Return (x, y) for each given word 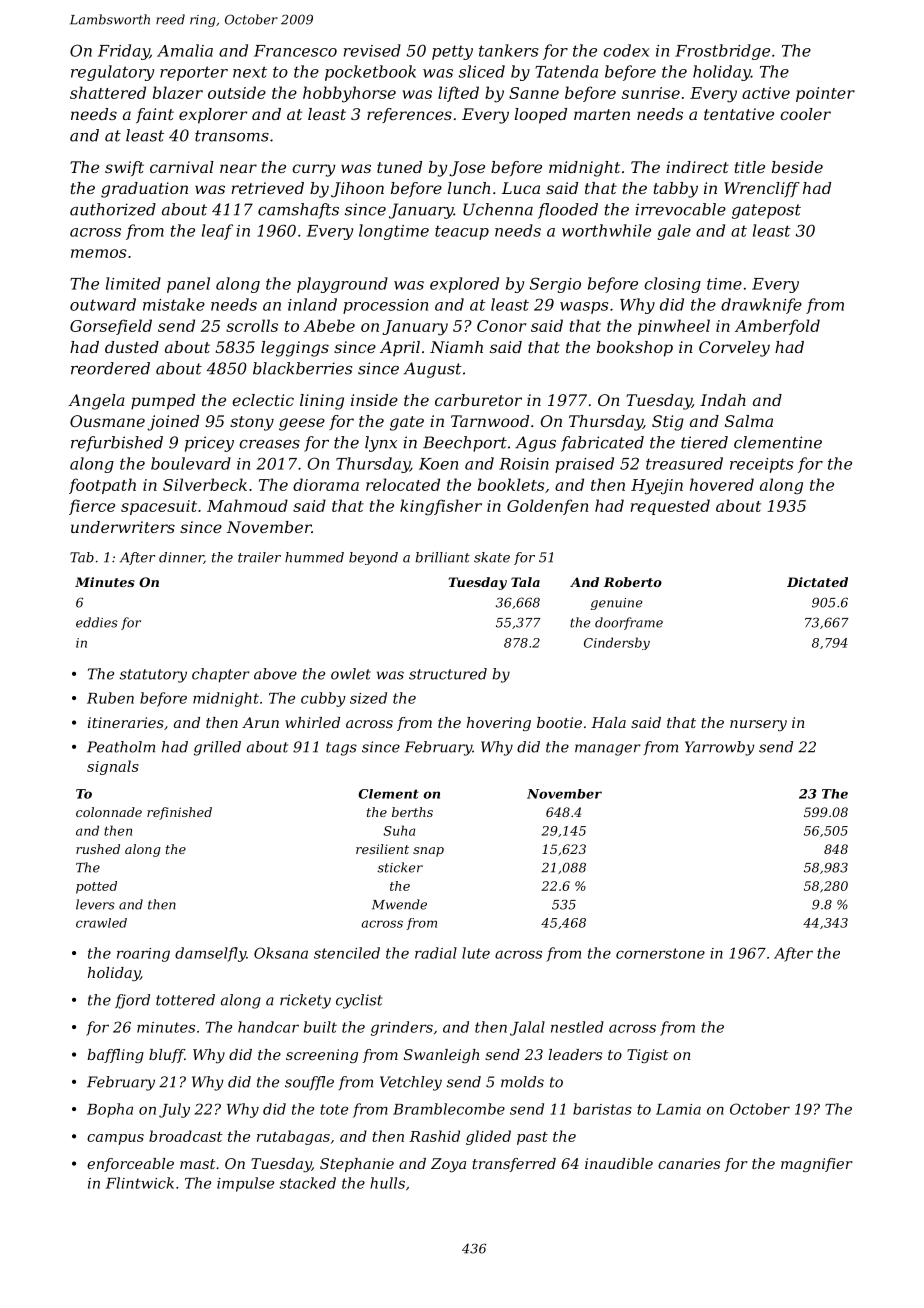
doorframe (629, 623)
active (766, 93)
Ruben (110, 698)
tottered (185, 1000)
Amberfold (777, 327)
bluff (167, 1056)
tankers (508, 50)
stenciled (347, 953)
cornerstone (660, 953)
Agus (535, 444)
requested (670, 507)
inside (374, 400)
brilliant (442, 557)
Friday (124, 52)
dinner (181, 558)
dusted (132, 347)
